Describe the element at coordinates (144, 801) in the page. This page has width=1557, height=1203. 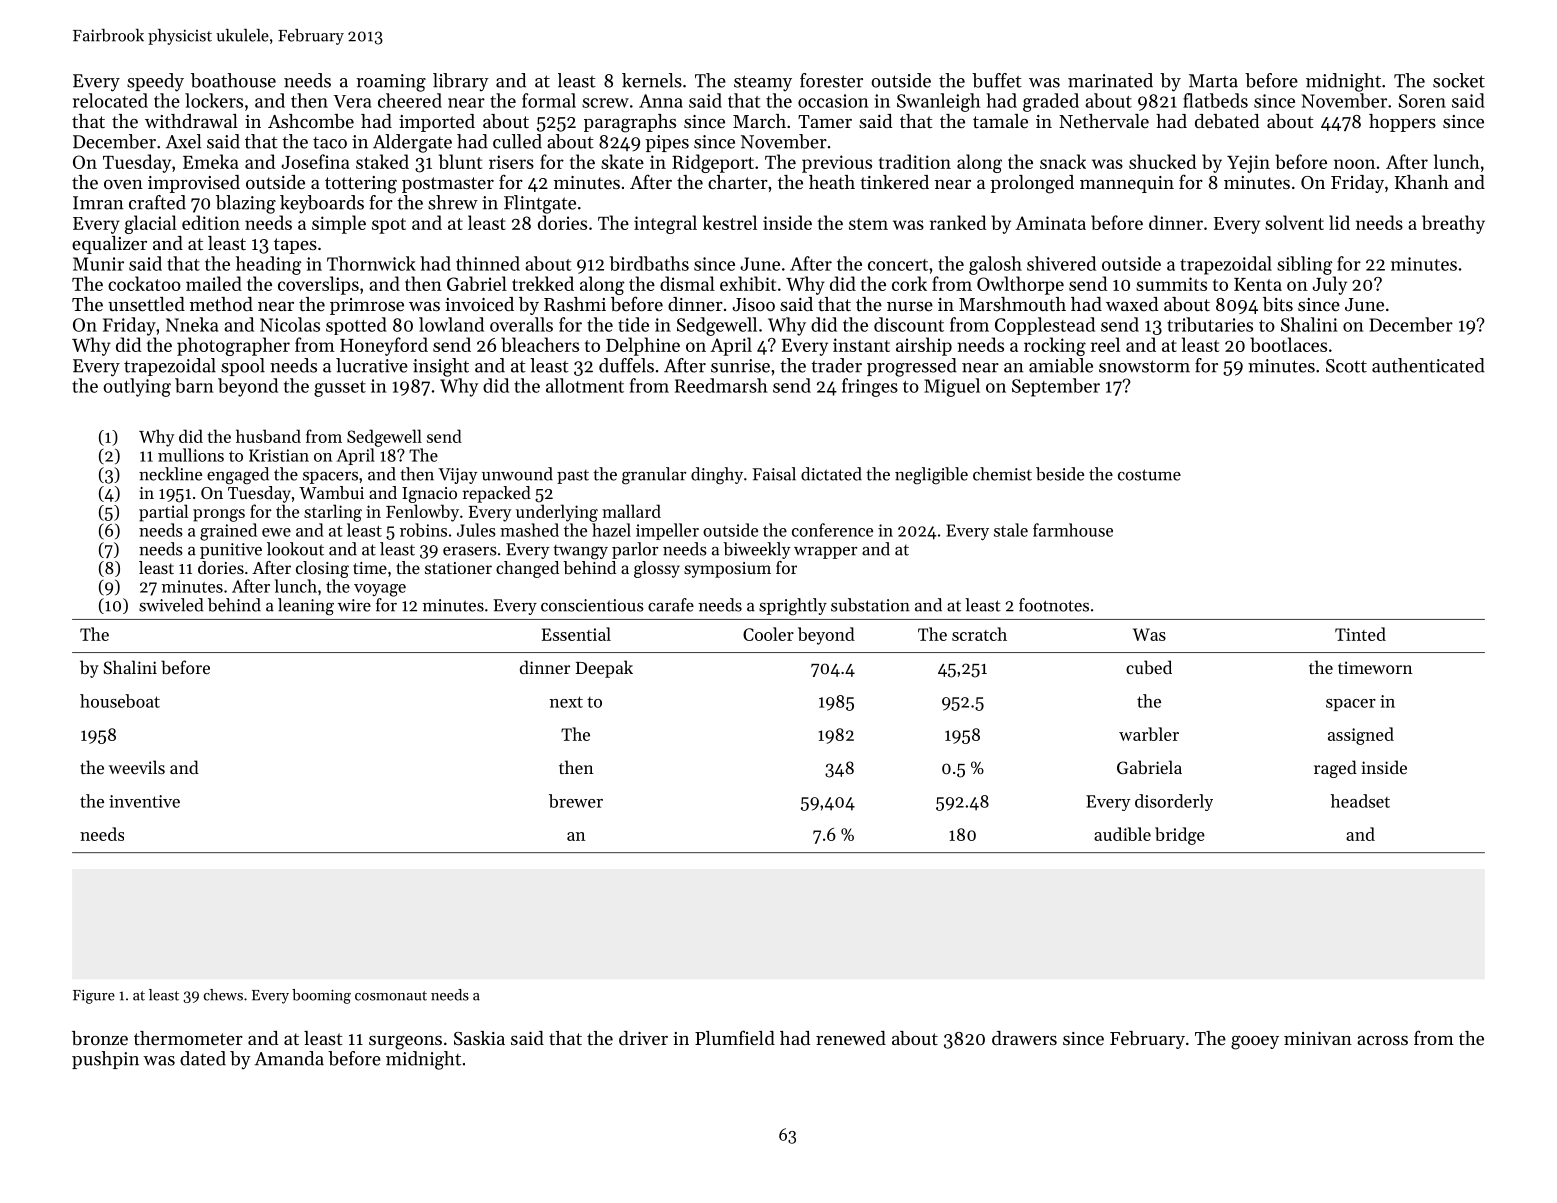
I see `inventive` at that location.
